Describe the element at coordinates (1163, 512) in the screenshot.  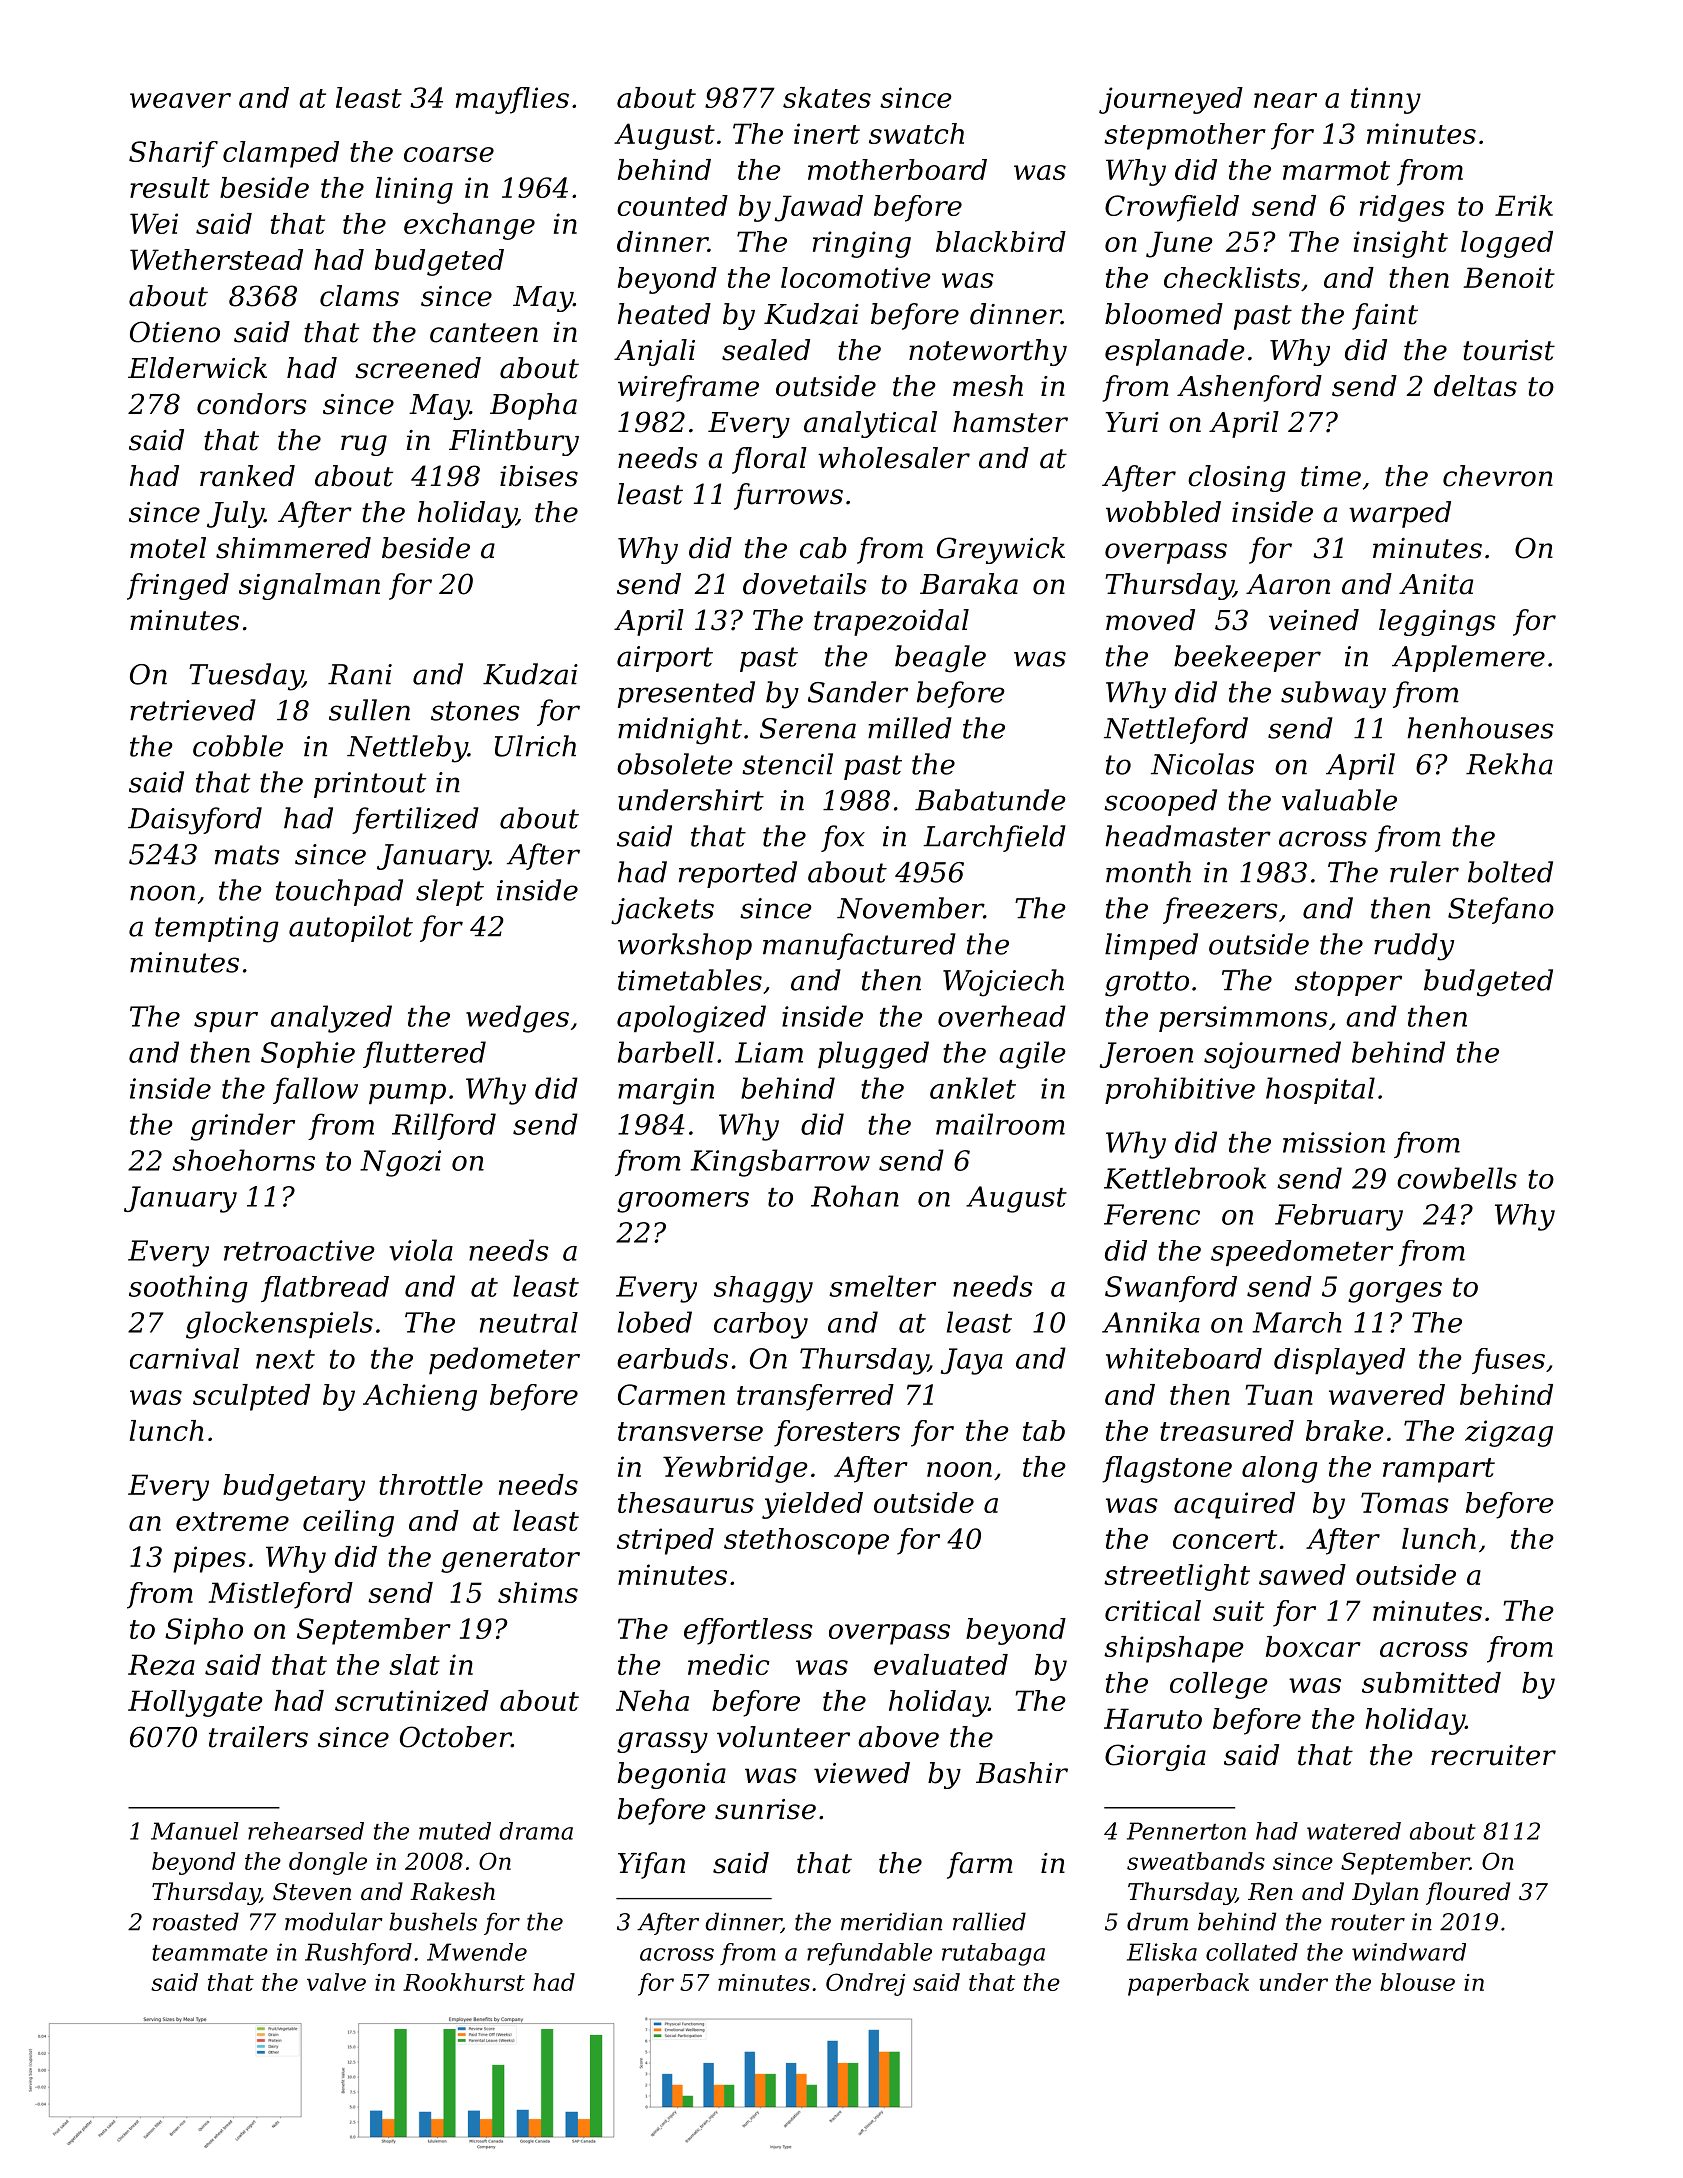
I see `wobbled` at that location.
